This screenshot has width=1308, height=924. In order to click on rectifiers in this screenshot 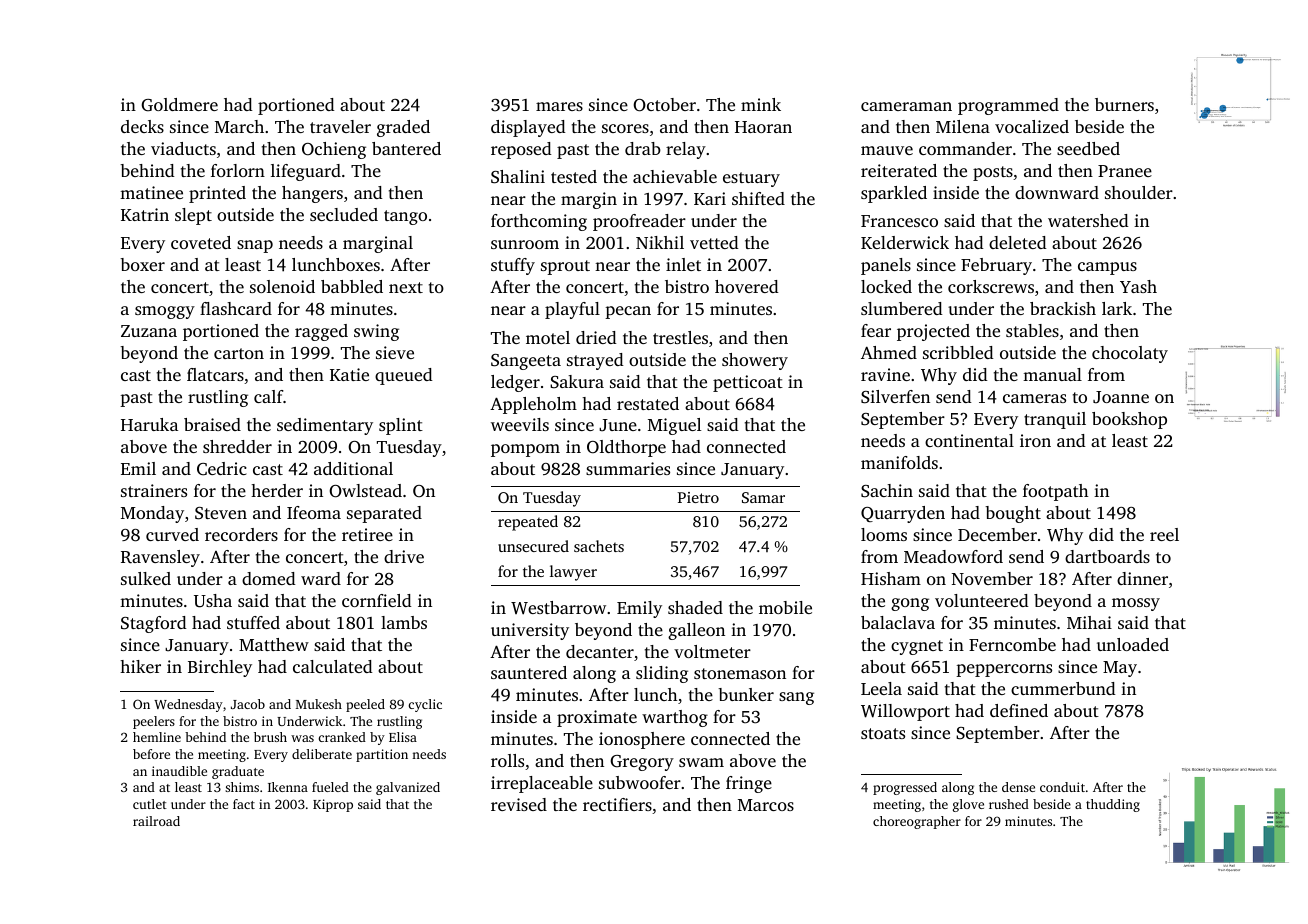, I will do `click(617, 804)`.
